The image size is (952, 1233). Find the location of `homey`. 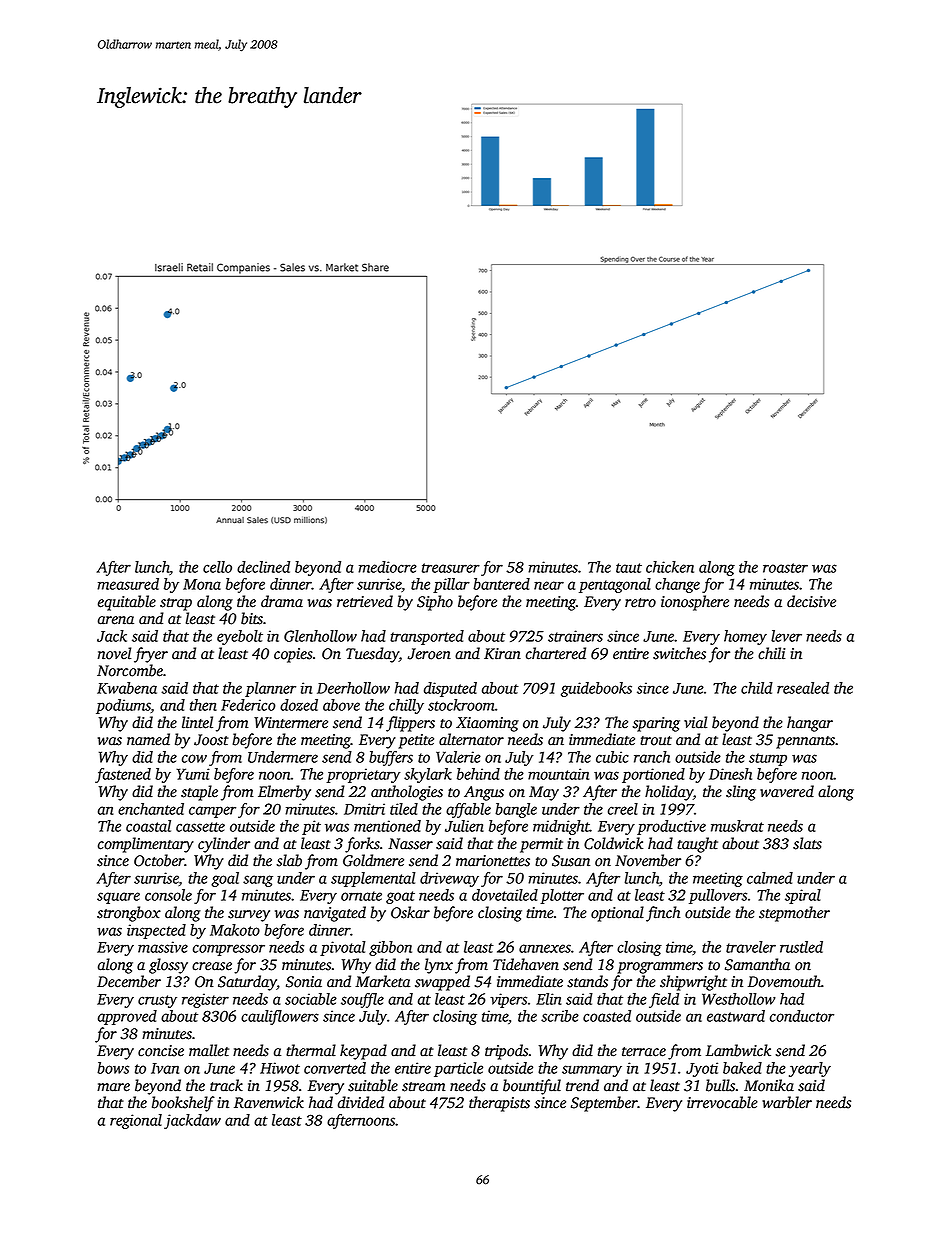

homey is located at coordinates (745, 637).
